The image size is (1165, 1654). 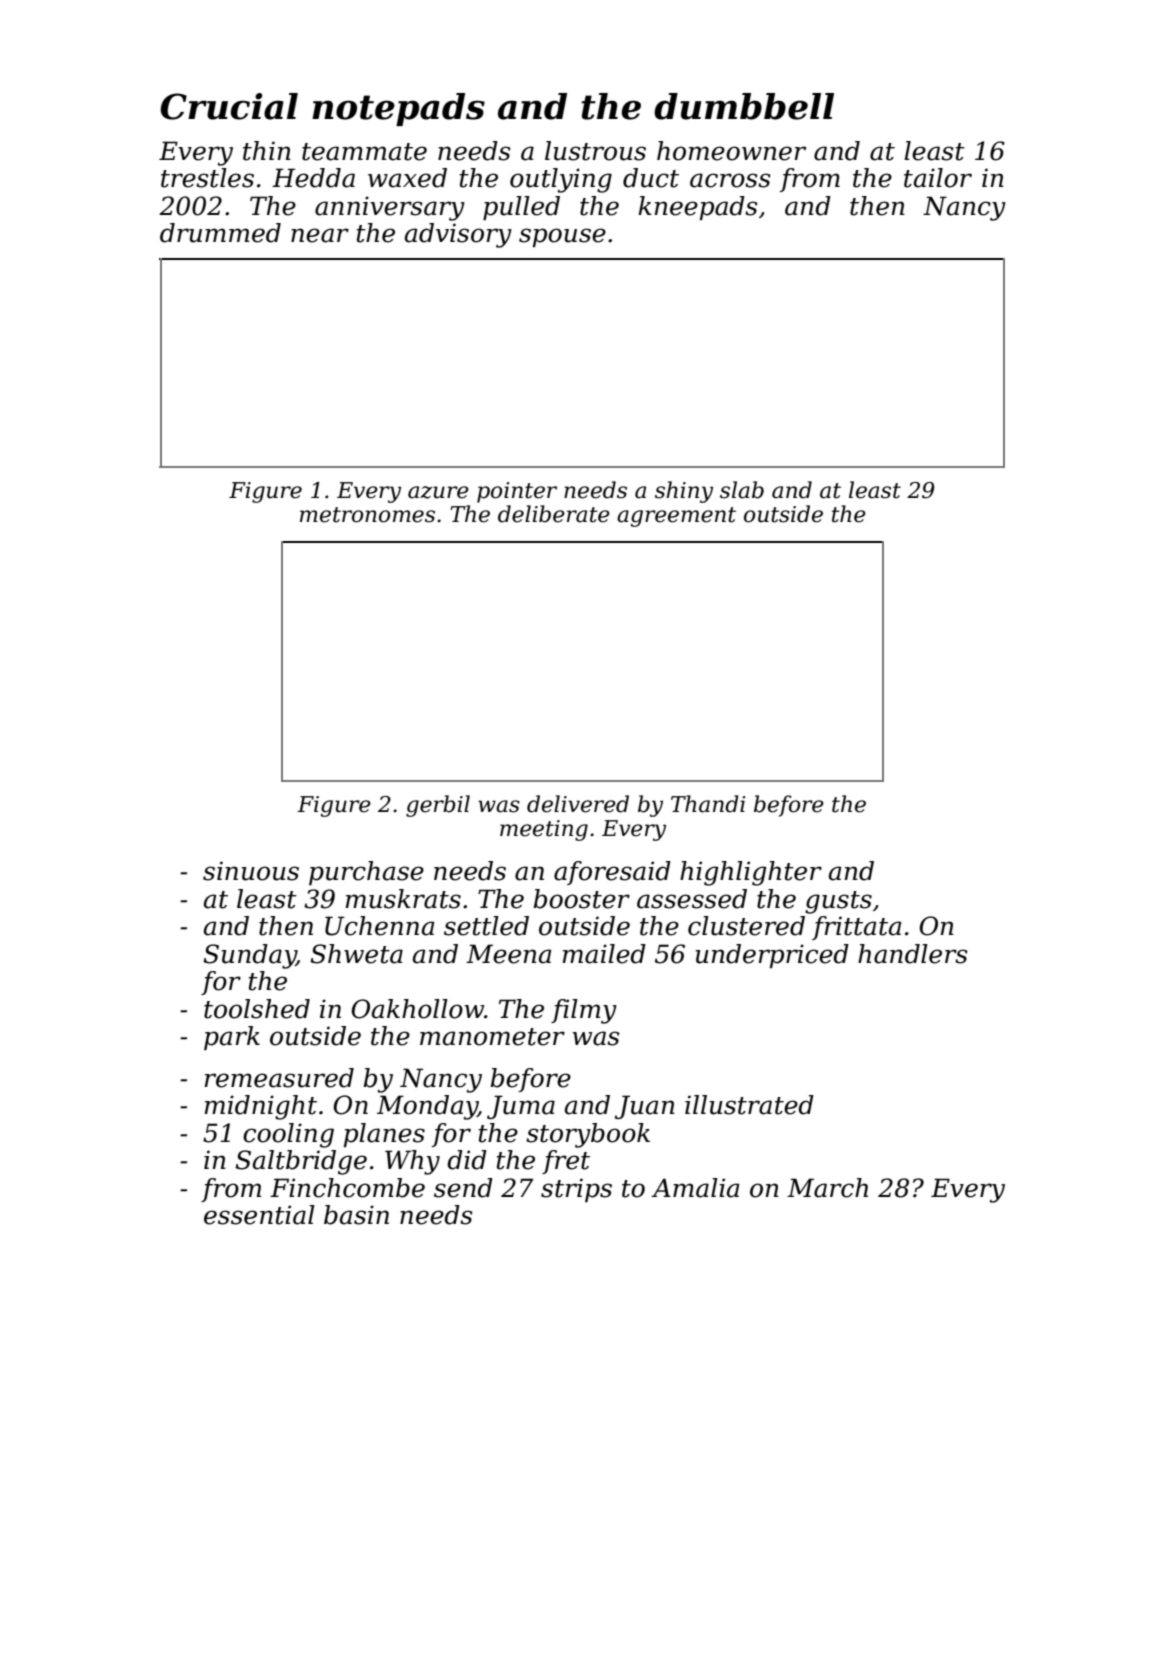 What do you see at coordinates (417, 1009) in the image?
I see `Oakhollow` at bounding box center [417, 1009].
